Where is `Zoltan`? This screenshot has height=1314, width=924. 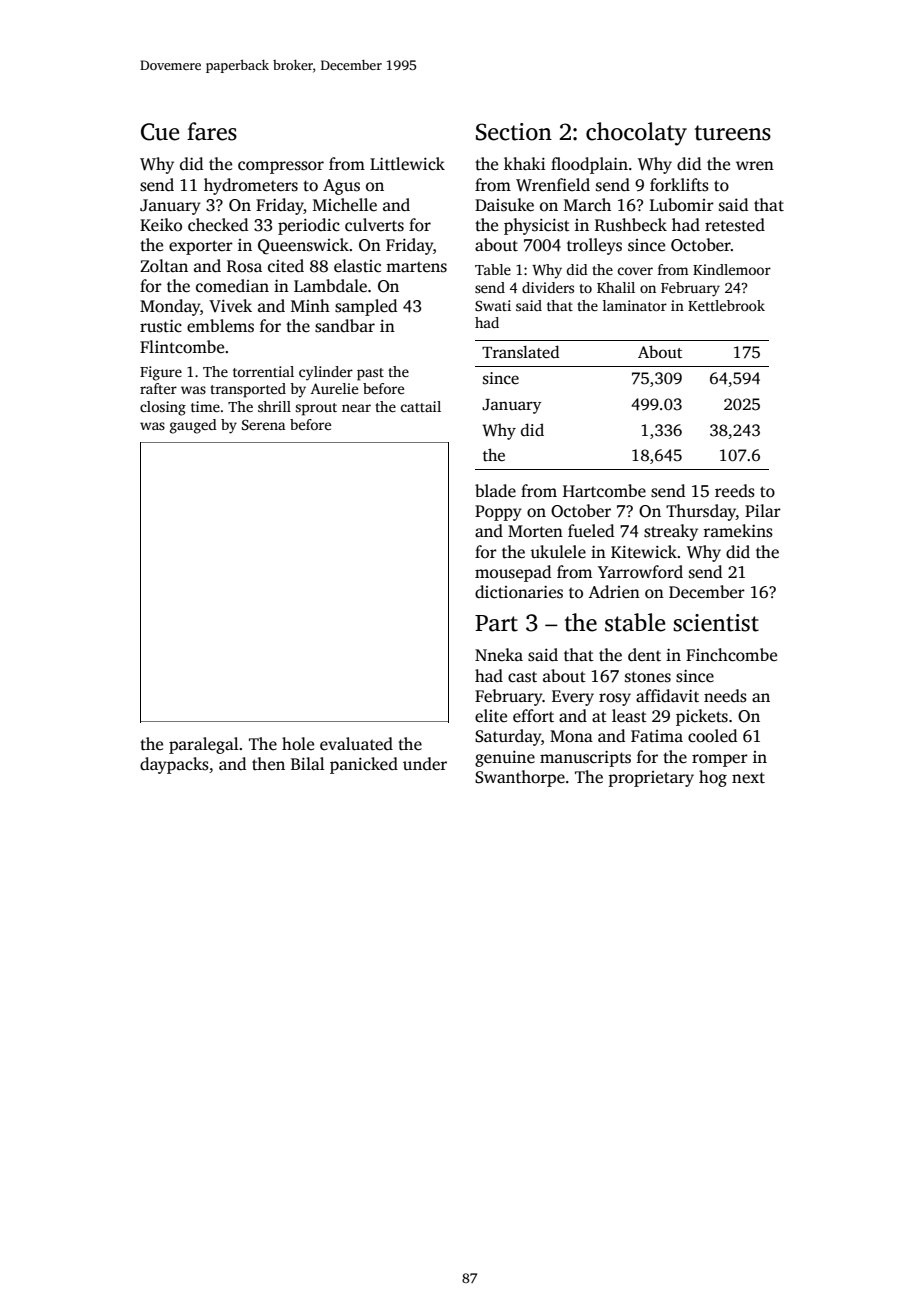
Zoltan is located at coordinates (164, 266).
